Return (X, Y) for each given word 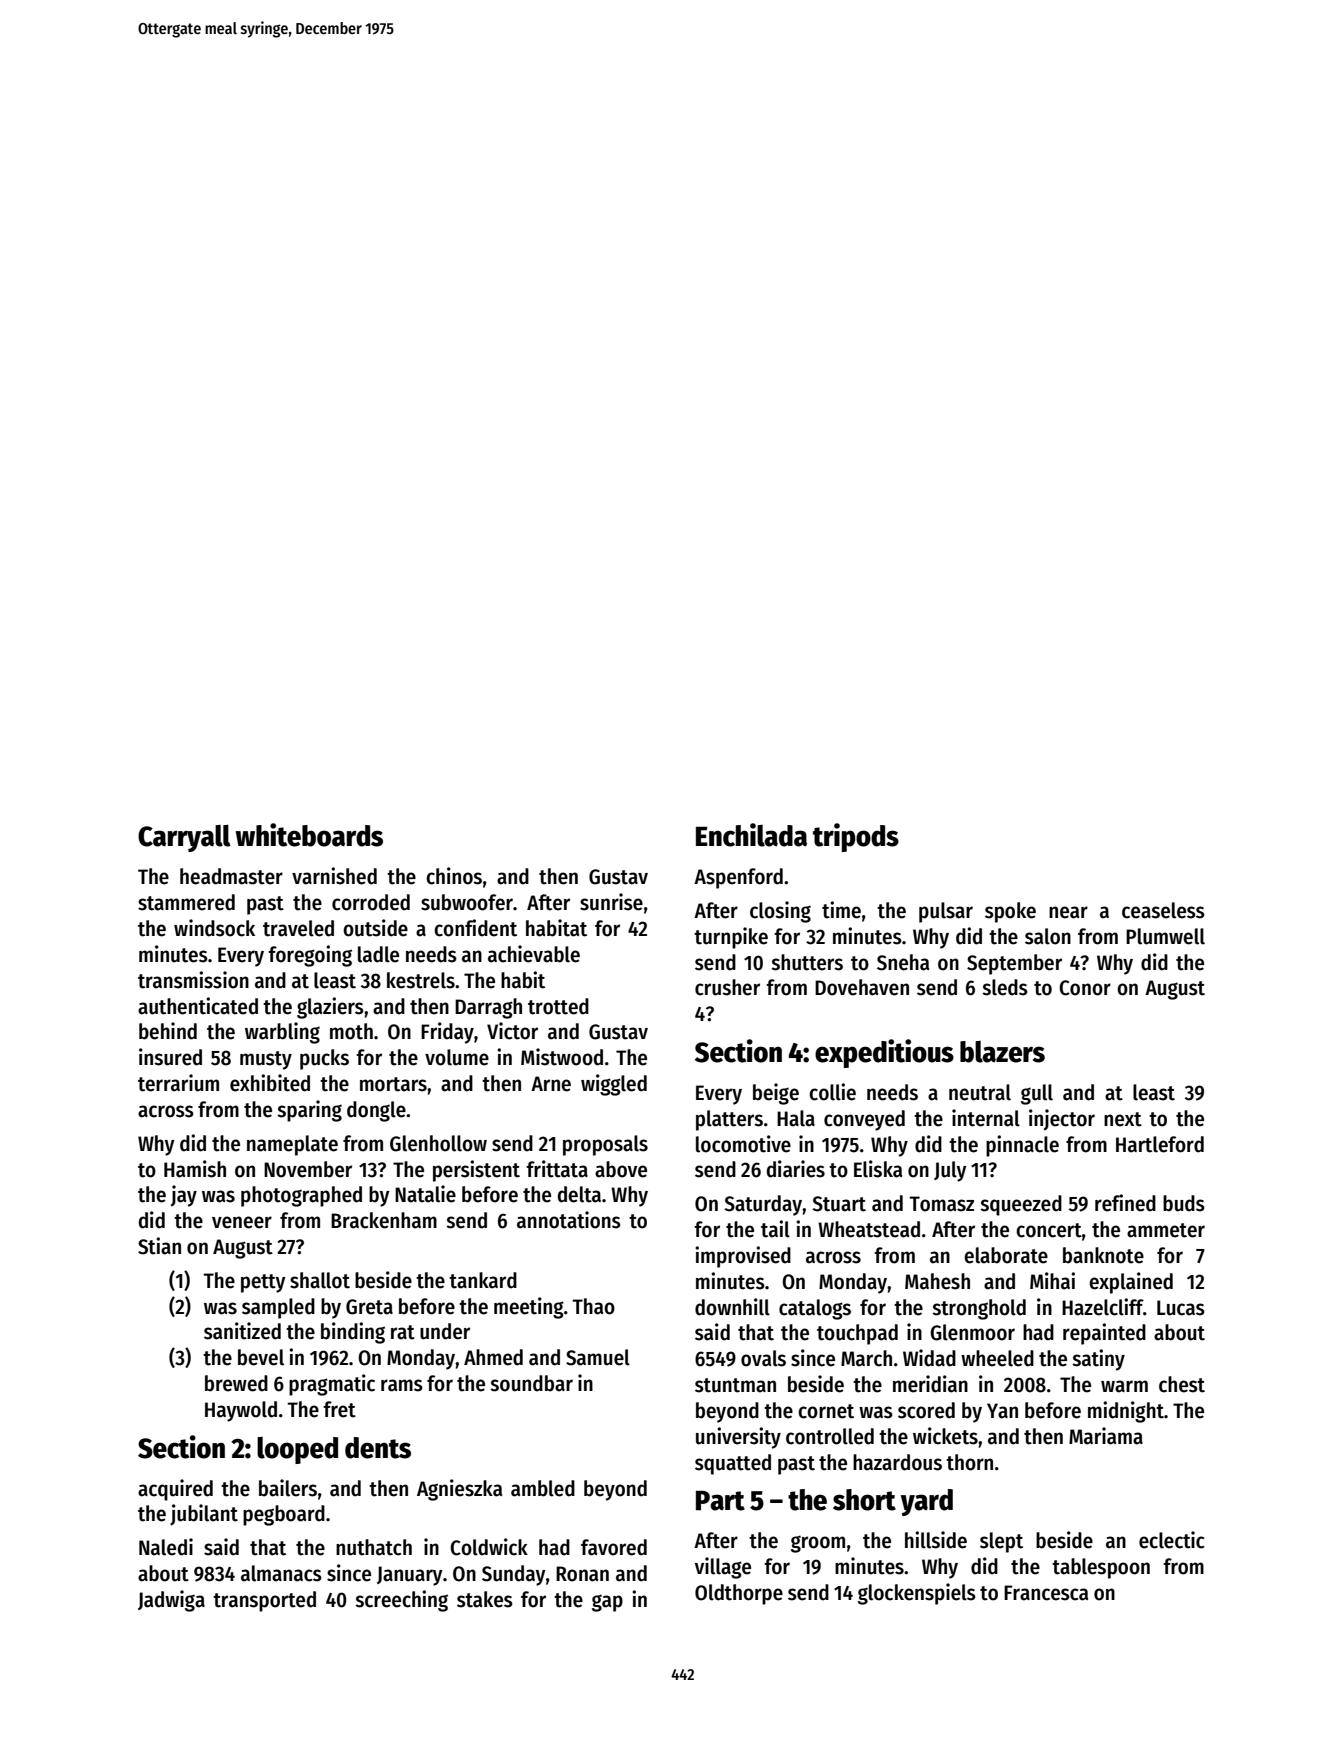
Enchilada (751, 835)
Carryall (184, 838)
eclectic (1171, 1540)
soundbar (531, 1383)
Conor (1085, 988)
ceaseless (1163, 910)
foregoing (310, 956)
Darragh (488, 1008)
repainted (1104, 1334)
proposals (605, 1145)
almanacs (281, 1573)
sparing (309, 1111)
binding (353, 1333)
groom (818, 1544)
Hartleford (1160, 1144)
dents (378, 1448)
